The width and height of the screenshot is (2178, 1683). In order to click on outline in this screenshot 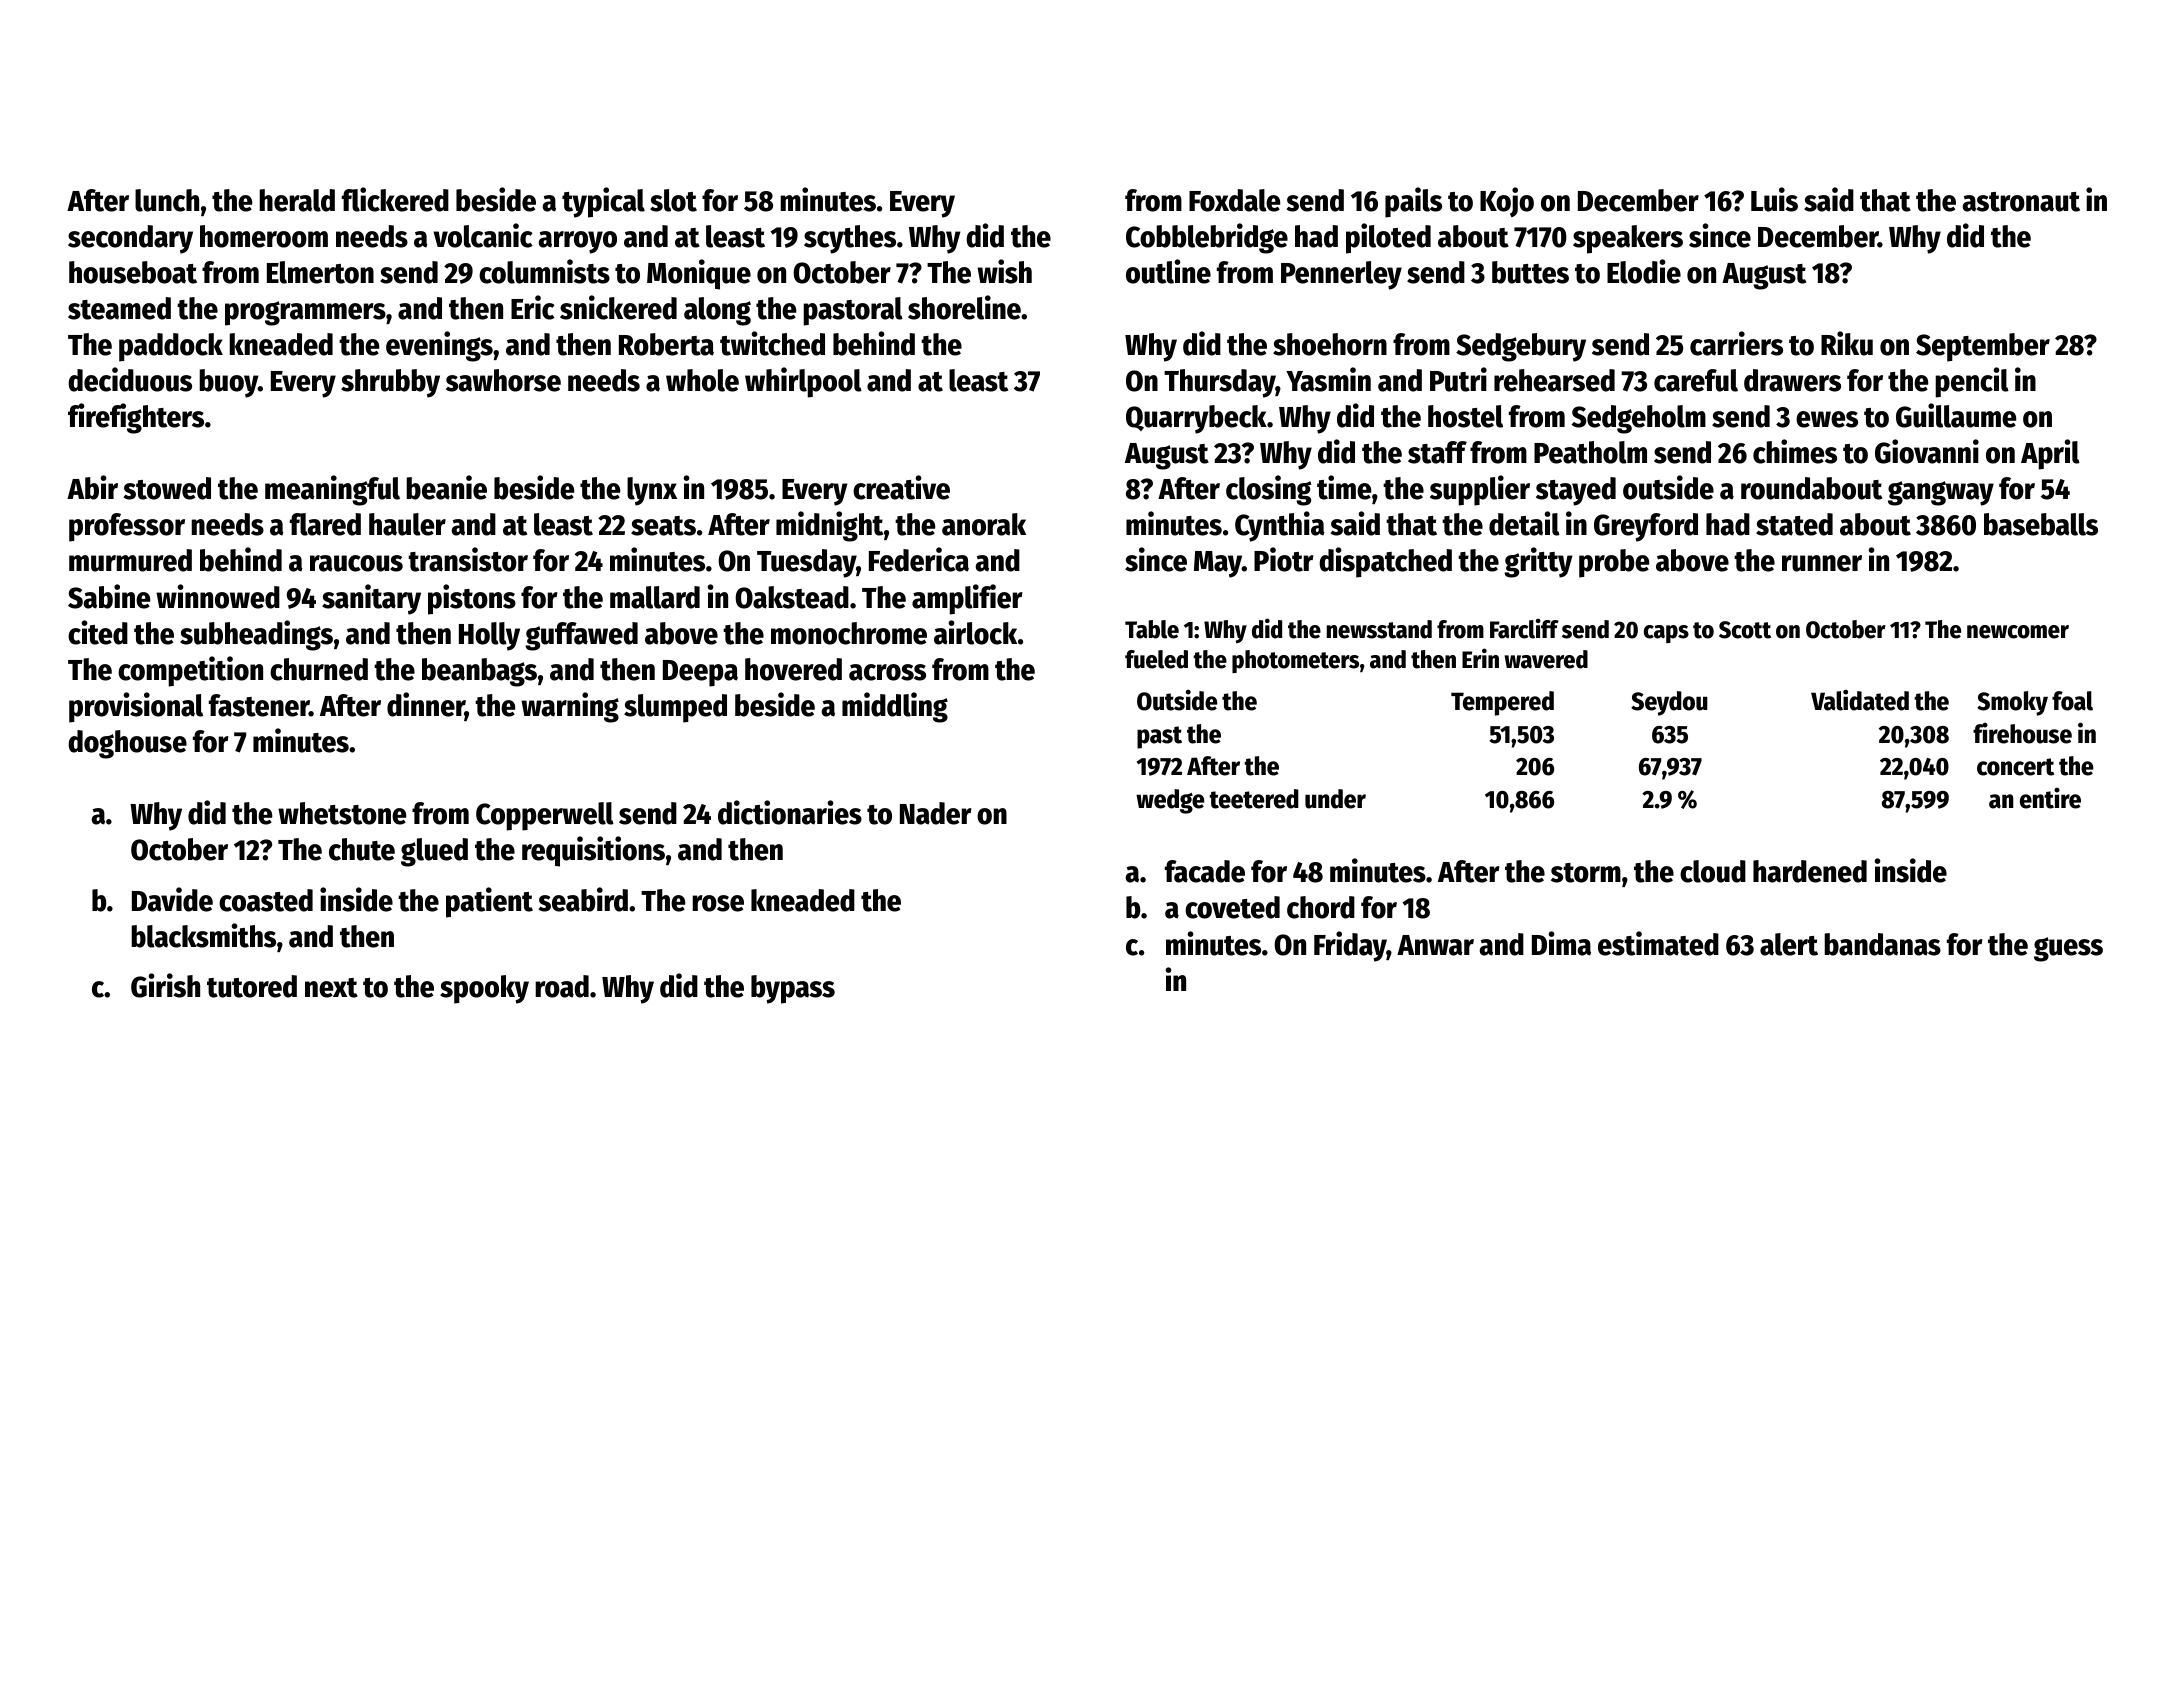, I will do `click(1168, 271)`.
